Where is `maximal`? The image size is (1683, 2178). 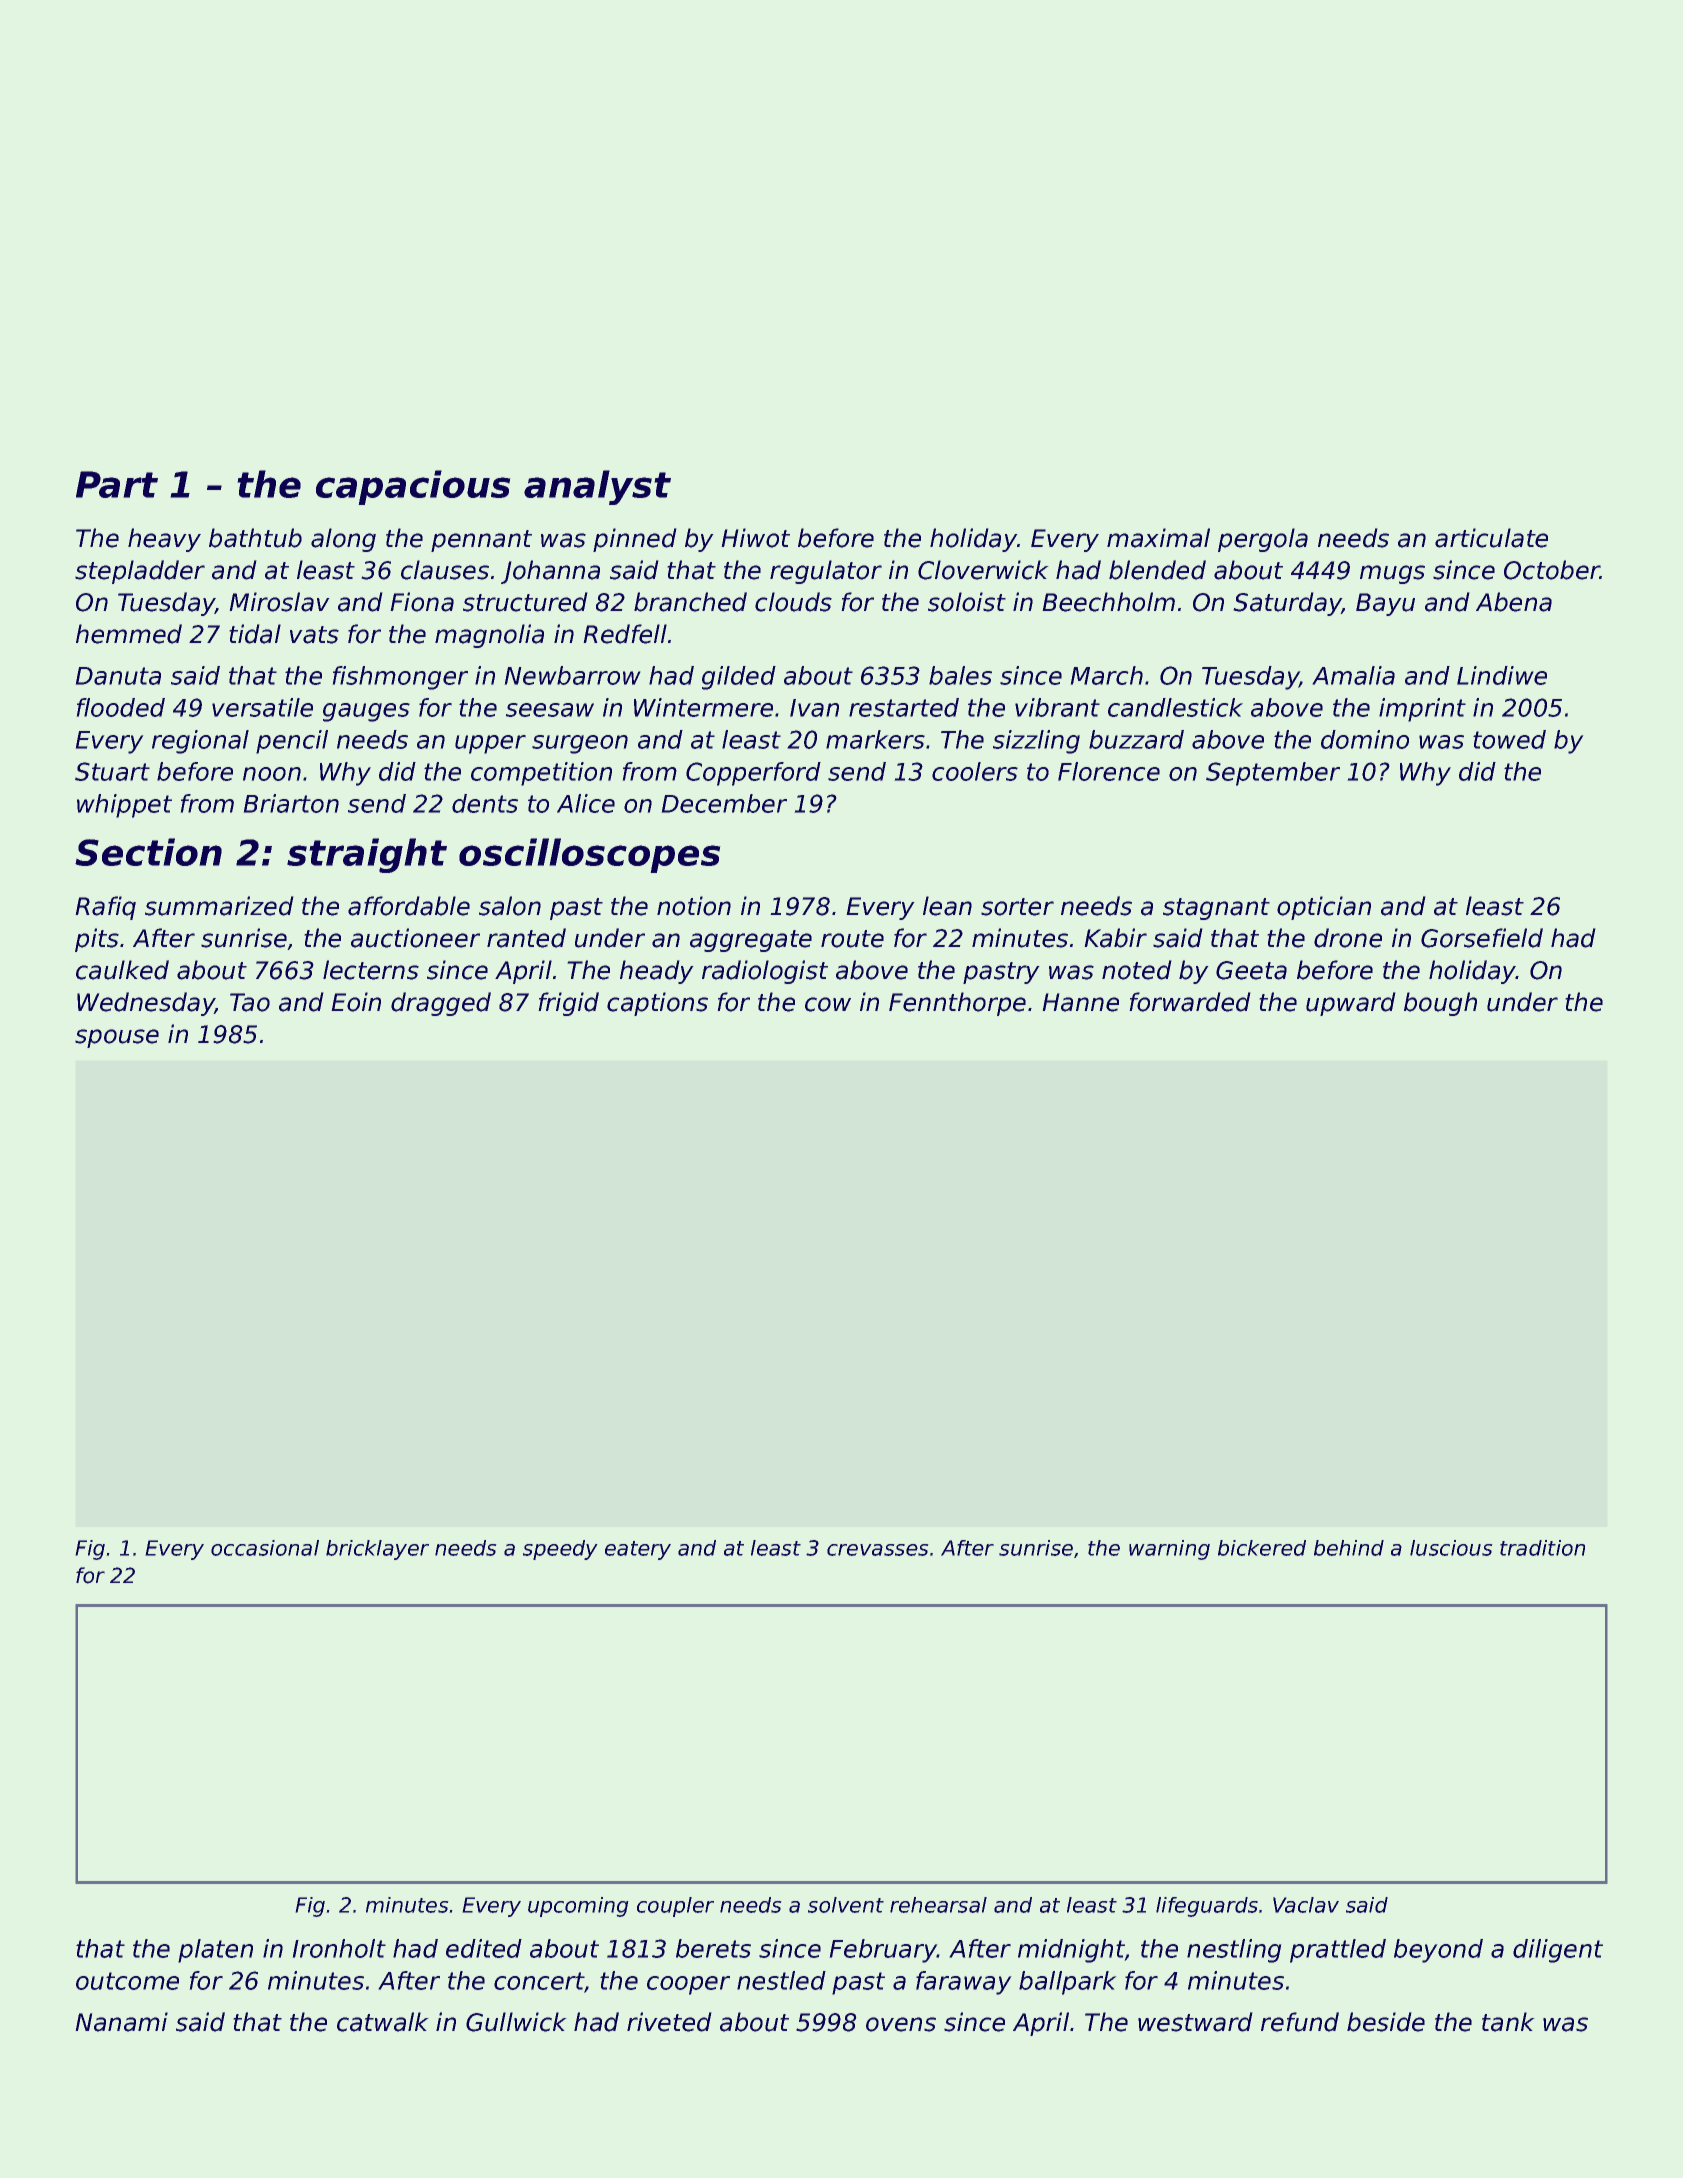
maximal is located at coordinates (1158, 538).
